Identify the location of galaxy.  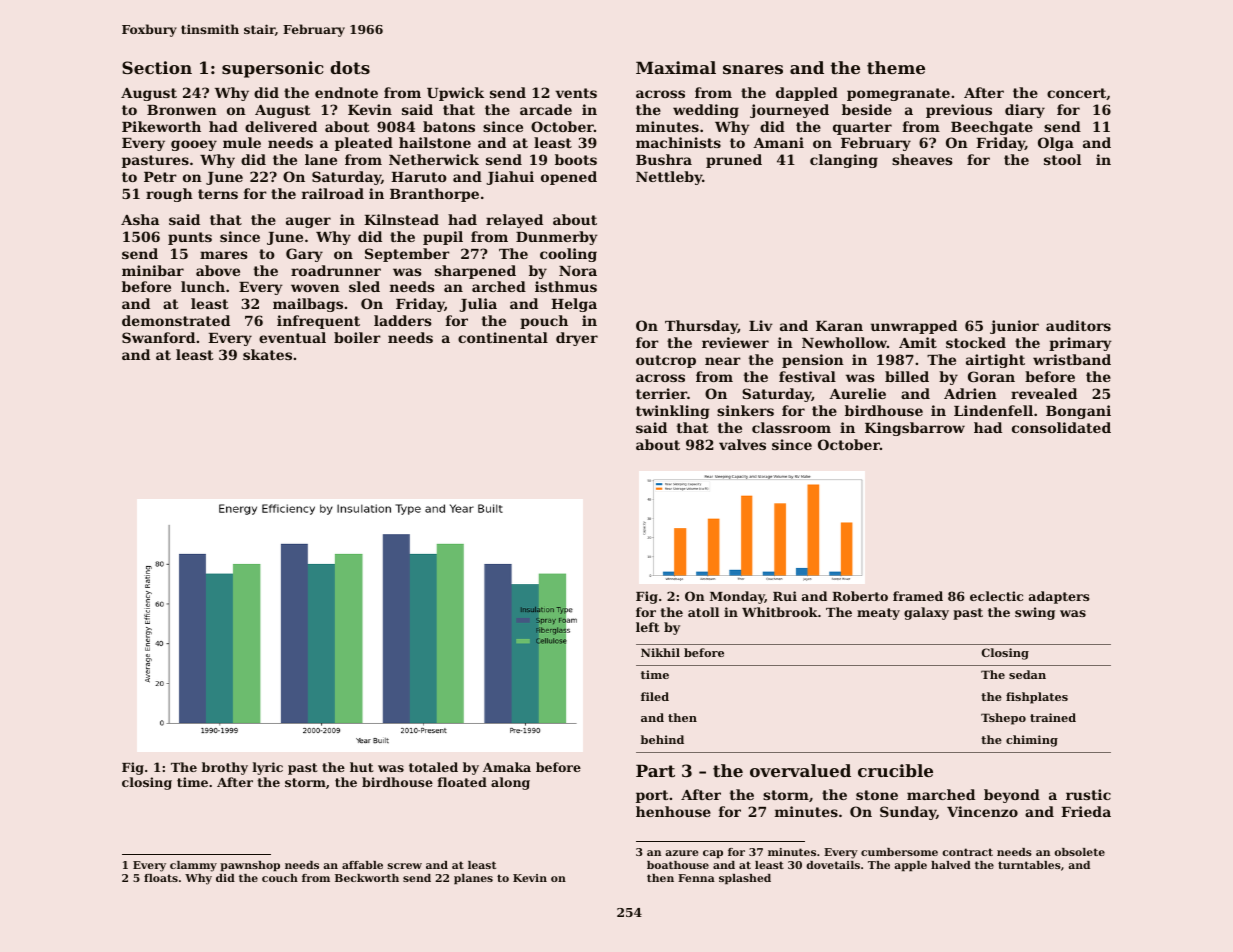
(926, 613).
